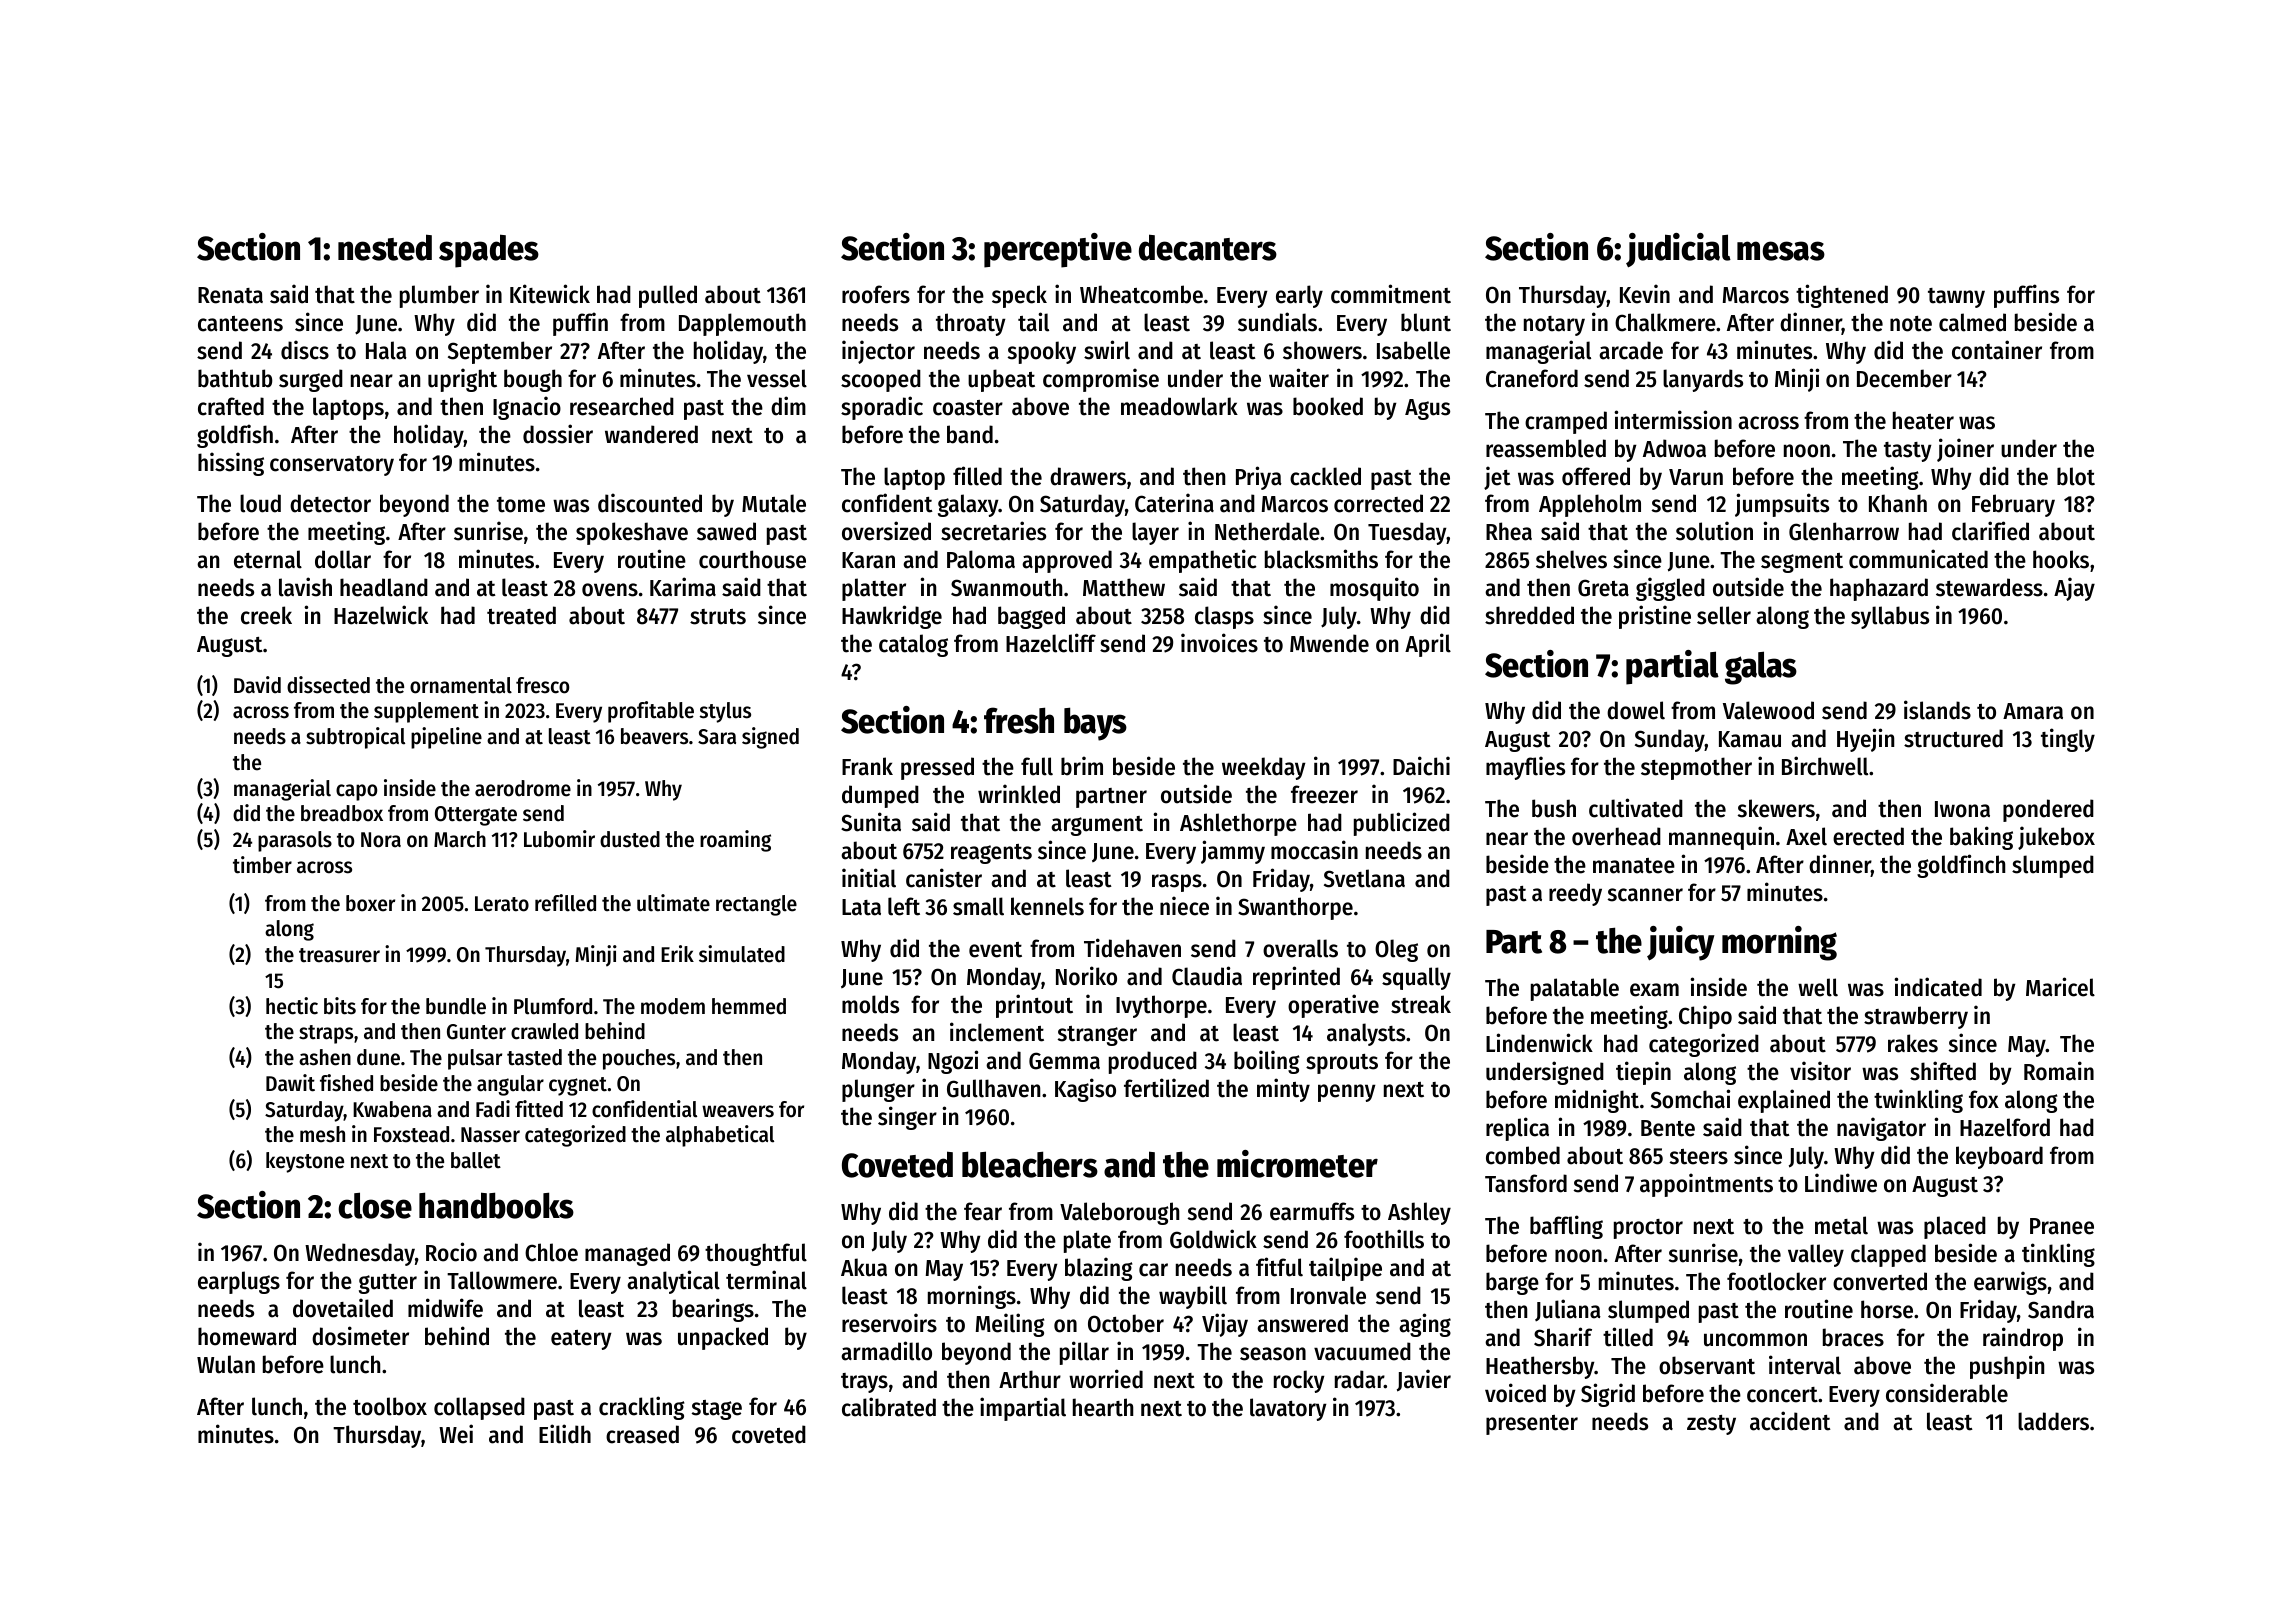 The height and width of the image is (1620, 2292). Describe the element at coordinates (544, 1031) in the image. I see `crawled` at that location.
